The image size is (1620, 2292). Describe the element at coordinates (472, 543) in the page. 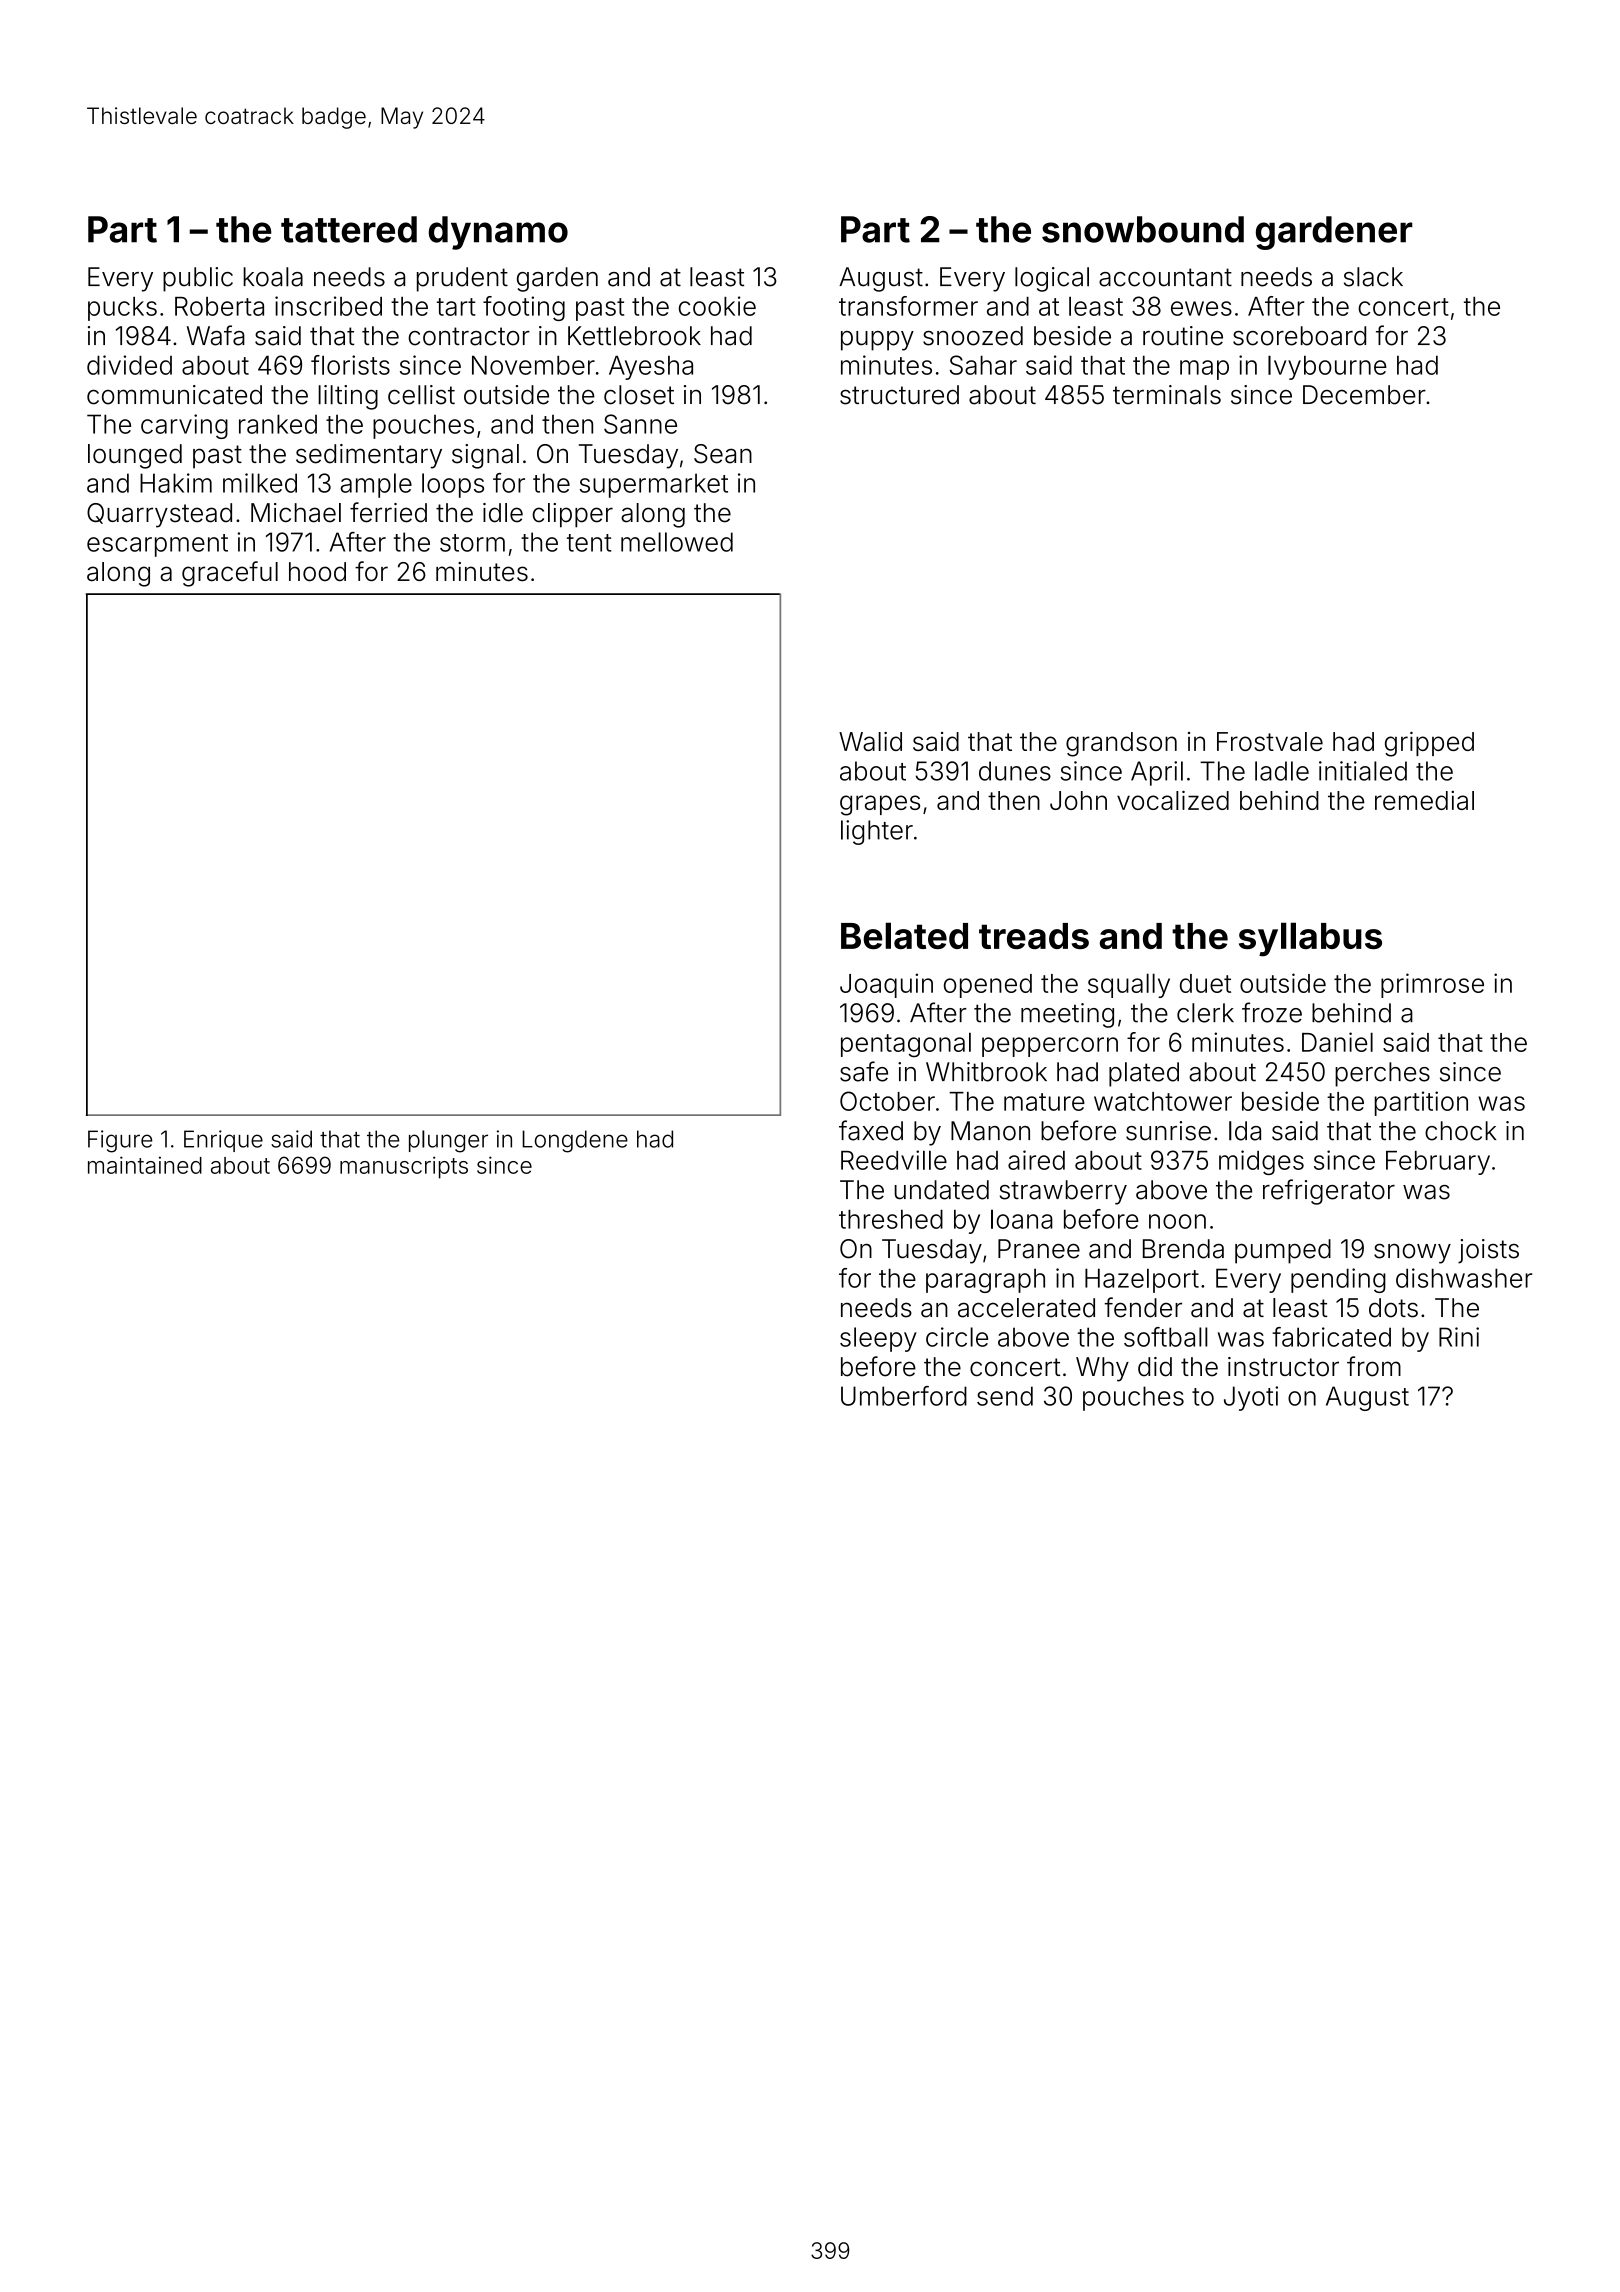

I see `storm` at that location.
